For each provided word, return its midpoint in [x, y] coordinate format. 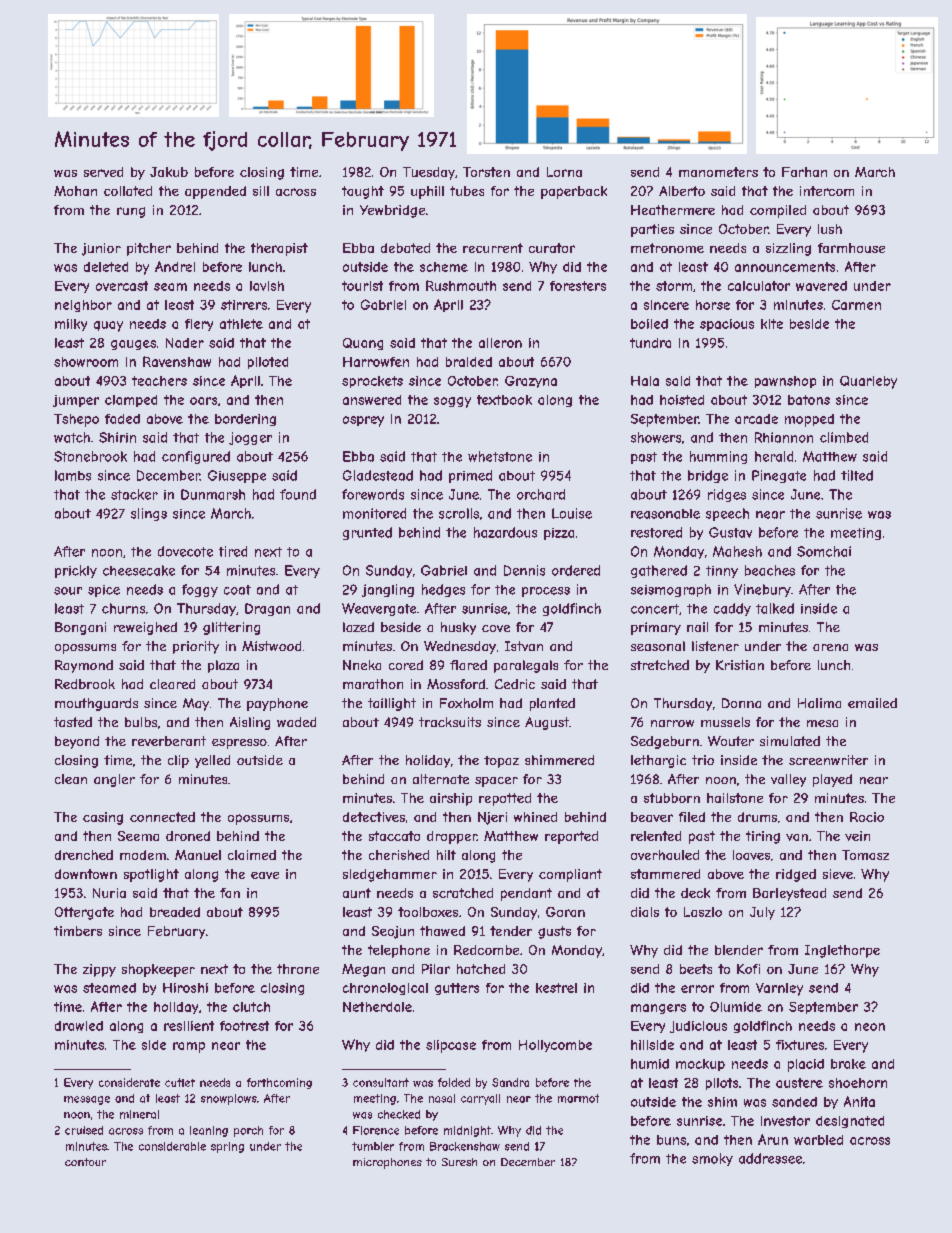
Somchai [824, 551]
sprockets [372, 382]
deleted [106, 267]
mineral [139, 1114]
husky [458, 628]
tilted [857, 475]
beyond [77, 742]
